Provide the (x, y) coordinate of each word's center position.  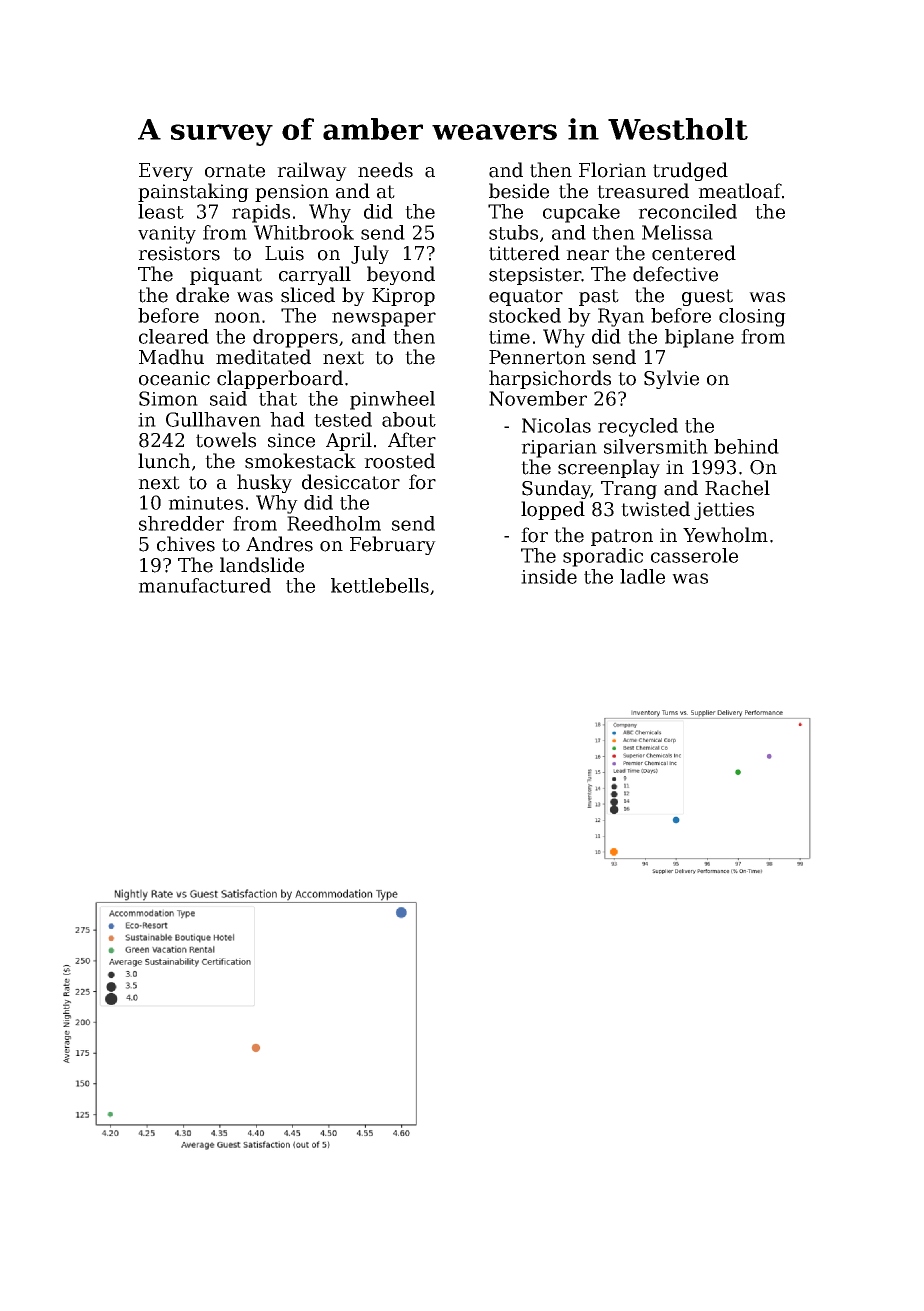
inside (549, 576)
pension (292, 193)
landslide (262, 565)
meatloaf (740, 191)
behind (746, 446)
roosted (399, 461)
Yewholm (725, 535)
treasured (643, 191)
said (228, 398)
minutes (205, 503)
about (409, 419)
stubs (513, 232)
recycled (638, 427)
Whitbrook (304, 232)
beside (519, 191)
